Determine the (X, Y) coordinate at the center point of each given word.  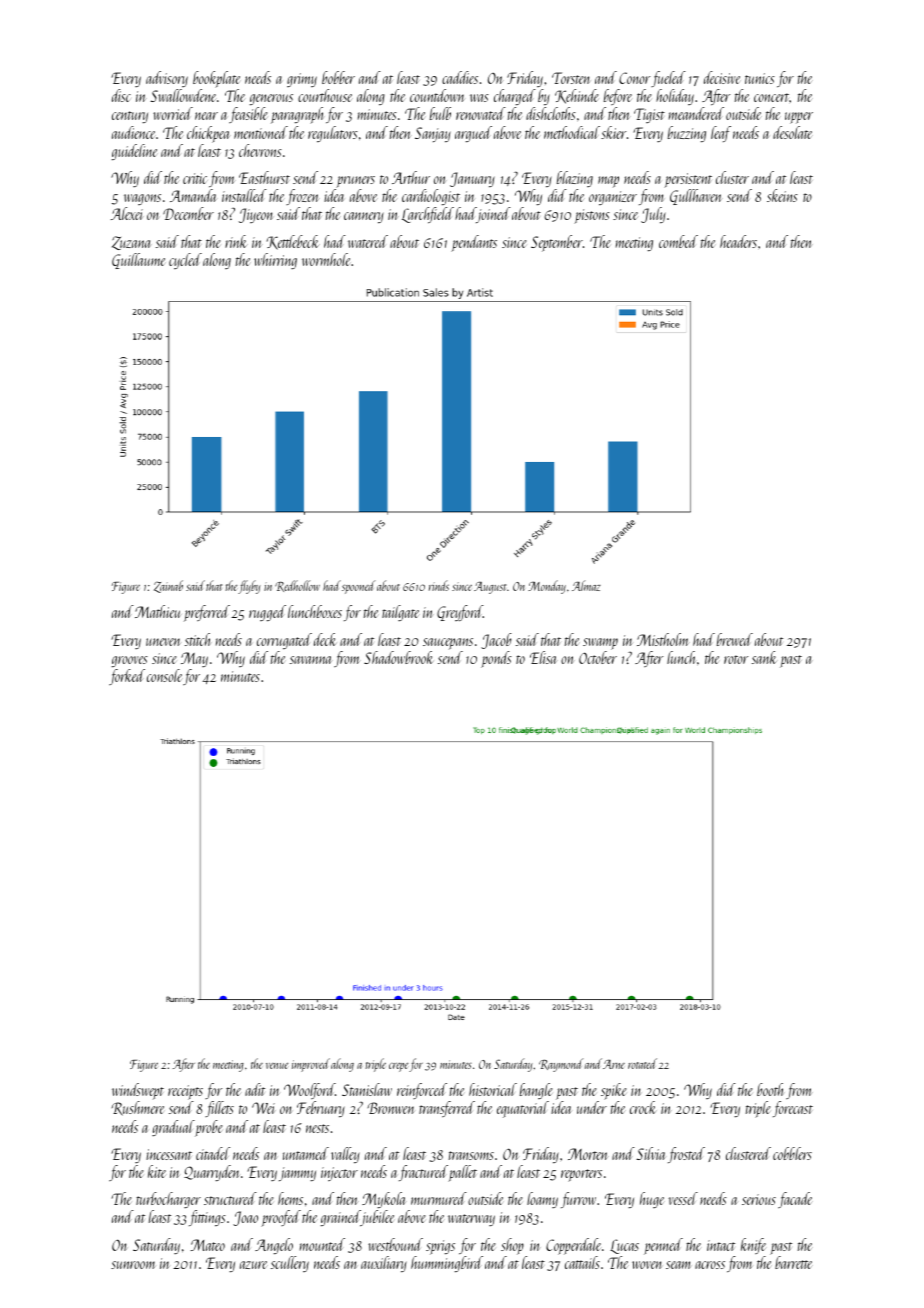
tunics (760, 78)
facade (795, 1200)
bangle (536, 1091)
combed (678, 241)
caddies (460, 77)
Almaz (586, 585)
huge (652, 1200)
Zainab (168, 586)
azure (253, 1265)
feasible (248, 115)
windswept (138, 1091)
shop (512, 1246)
